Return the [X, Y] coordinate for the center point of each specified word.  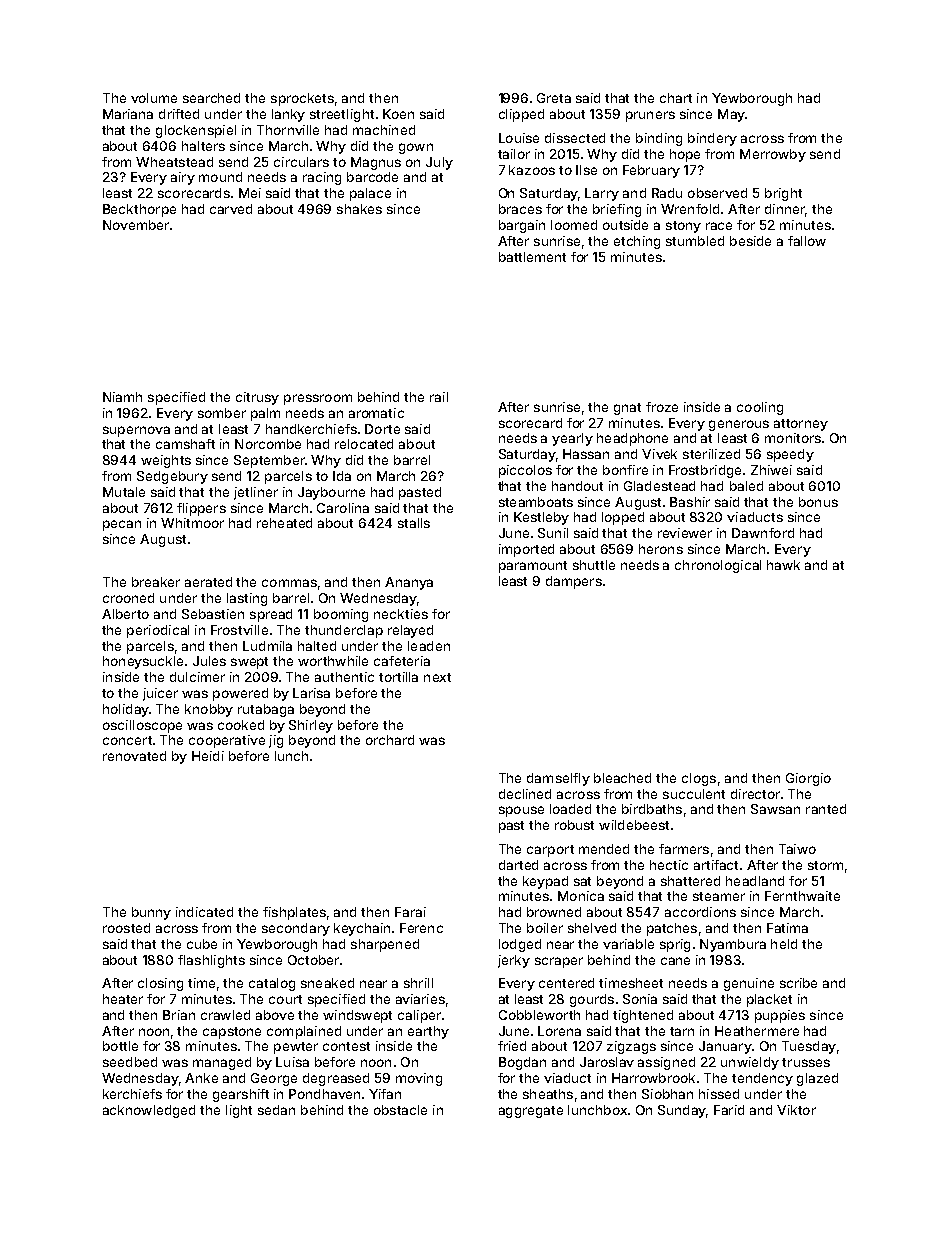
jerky [514, 961]
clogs [699, 779]
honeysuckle [143, 662]
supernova [136, 431]
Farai [410, 912]
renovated [134, 756]
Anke [201, 1078]
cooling [760, 408]
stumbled [695, 241]
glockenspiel [196, 131]
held [784, 944]
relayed [410, 631]
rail [439, 397]
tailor [514, 154]
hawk [783, 565]
